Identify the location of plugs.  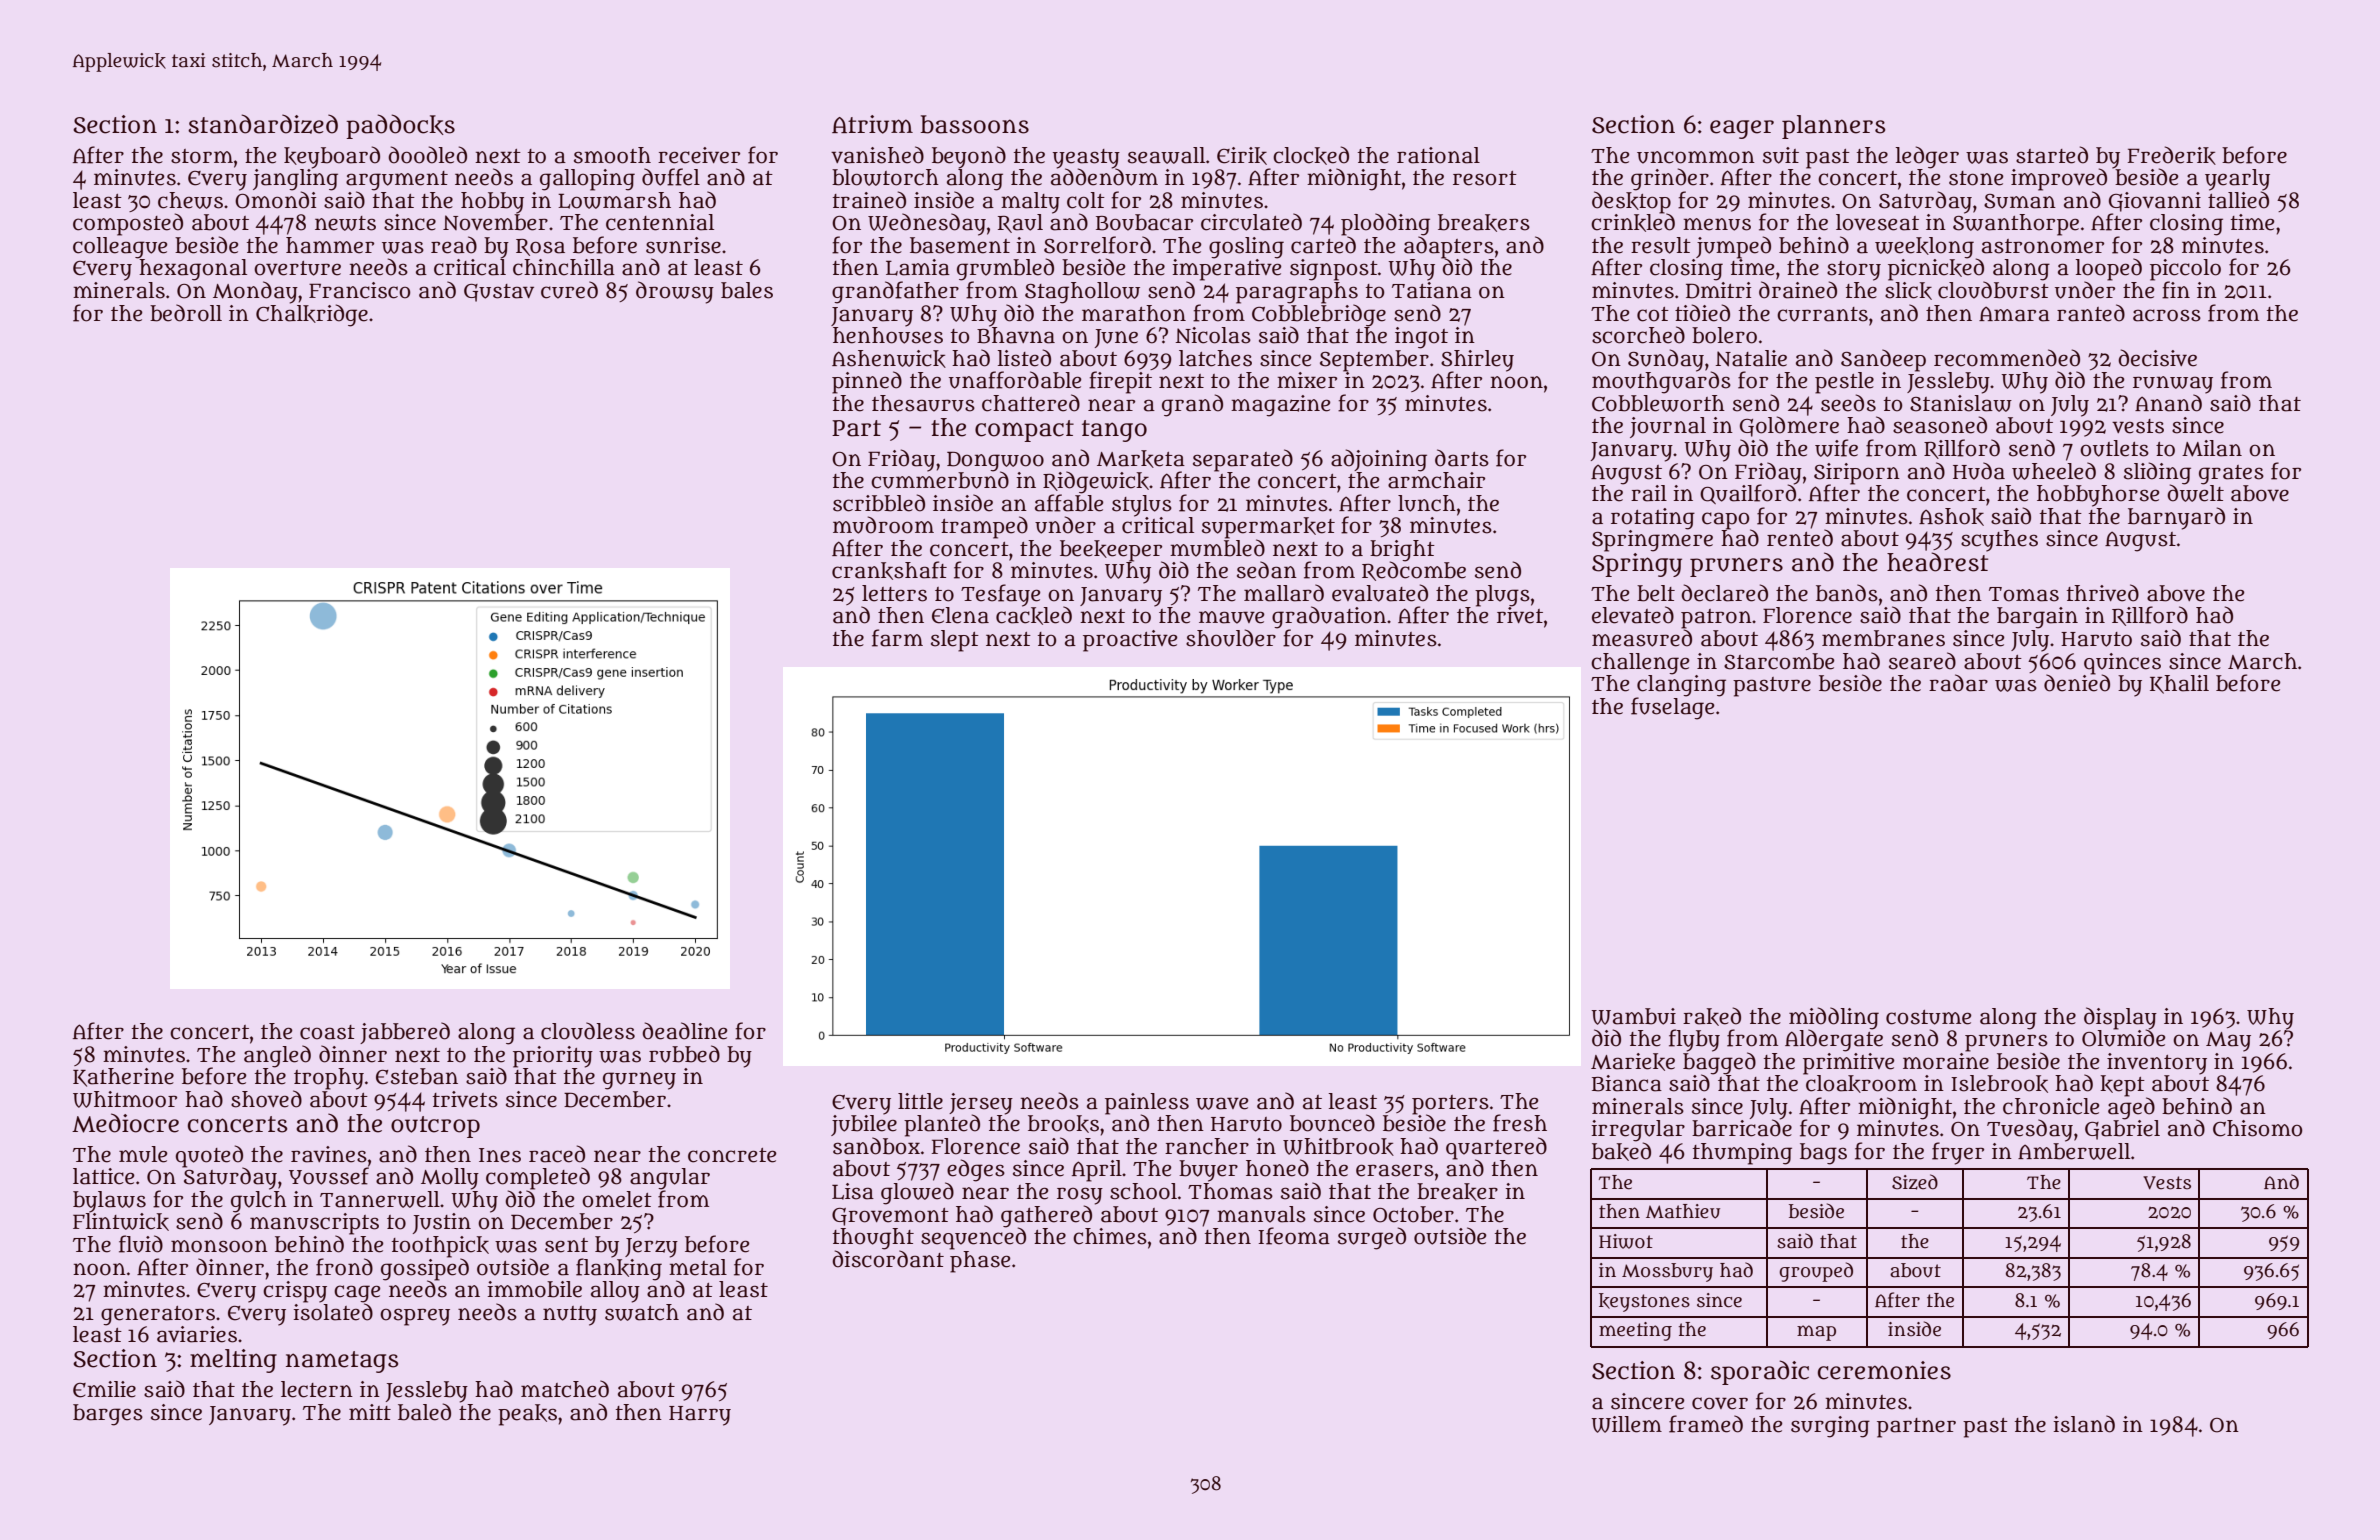
(1502, 596).
